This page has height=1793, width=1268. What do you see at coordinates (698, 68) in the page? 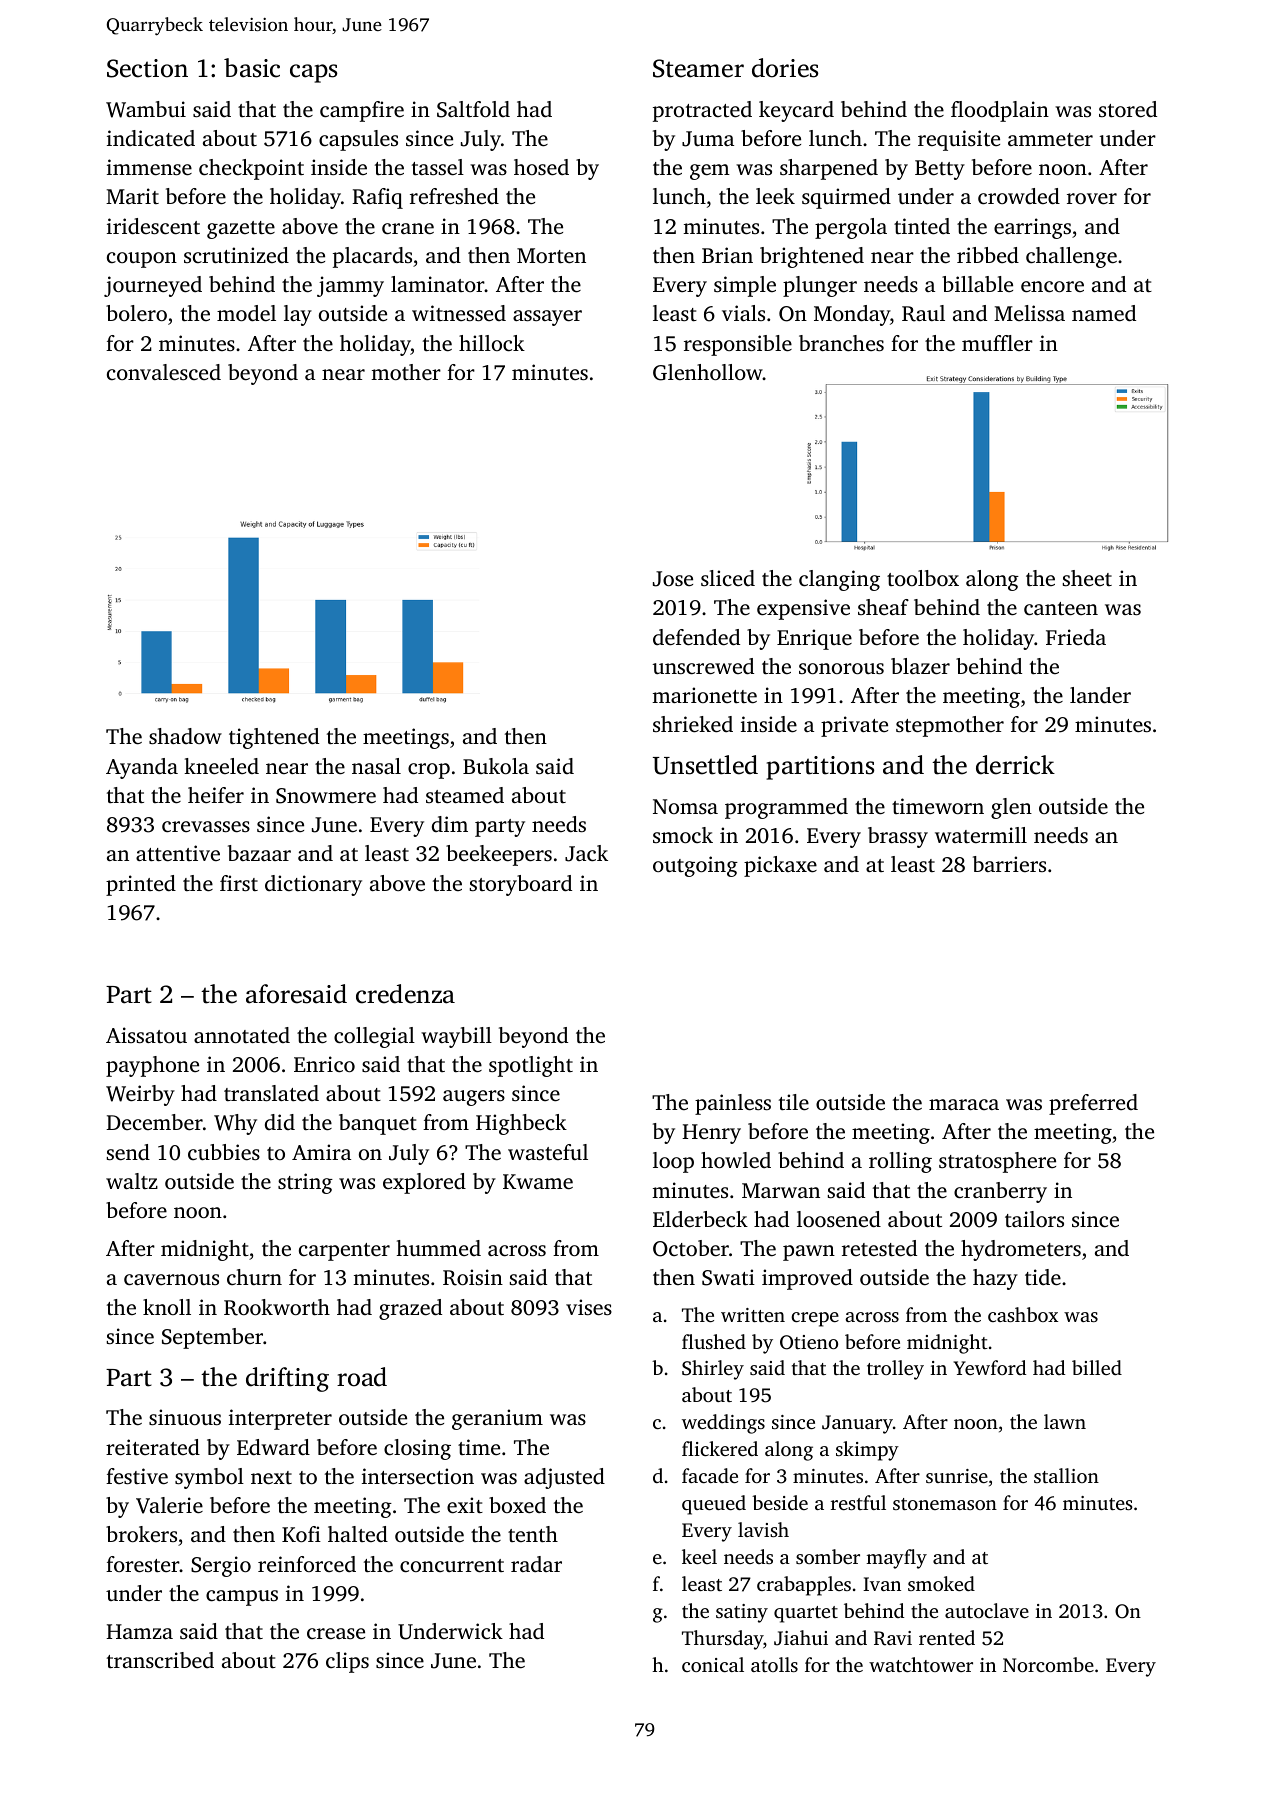
I see `Steamer` at bounding box center [698, 68].
